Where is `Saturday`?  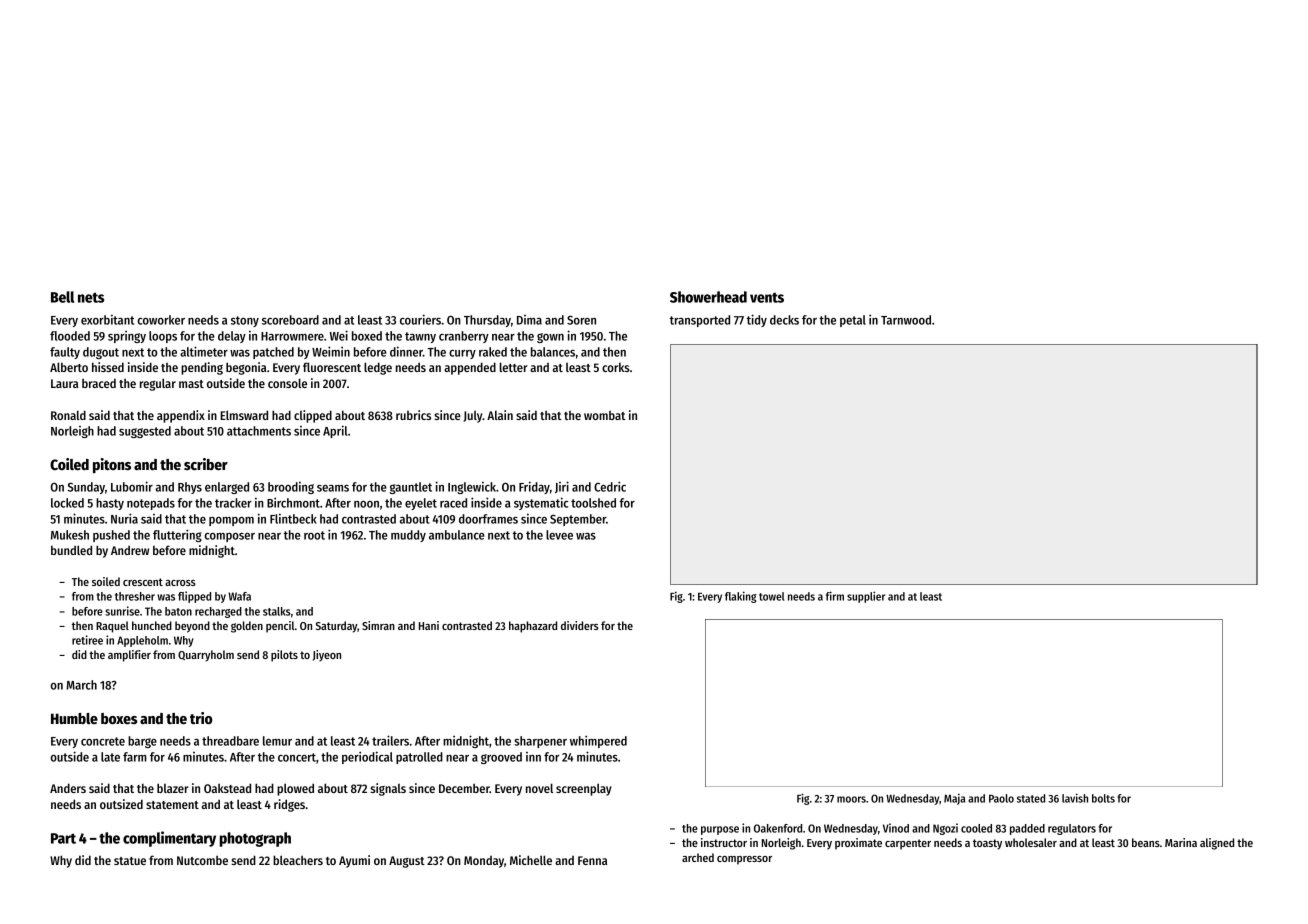
Saturday is located at coordinates (336, 627).
